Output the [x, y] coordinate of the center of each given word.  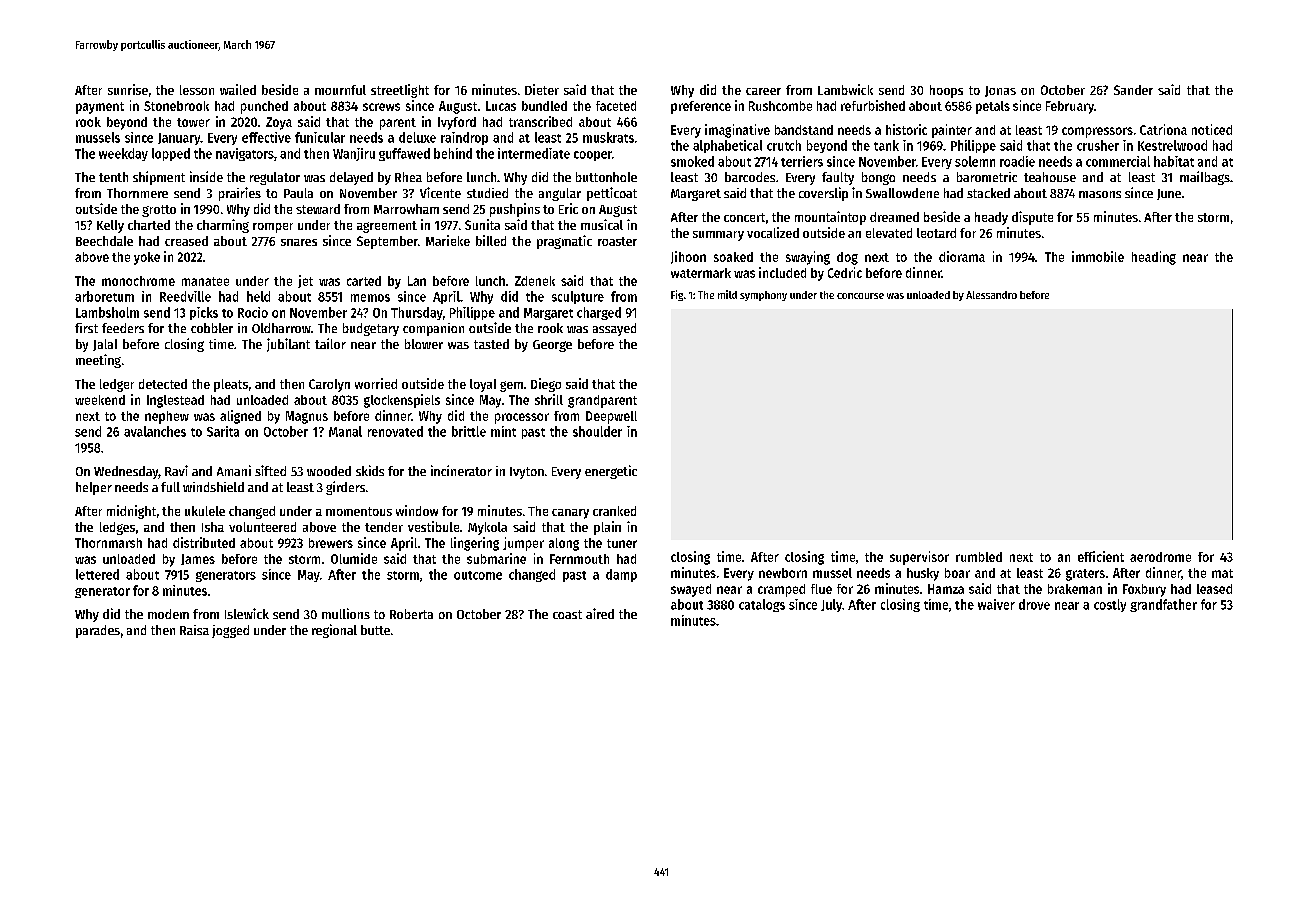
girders [345, 488]
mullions [346, 613]
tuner [622, 543]
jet [305, 281]
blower [424, 344]
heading [1154, 258]
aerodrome [1160, 557]
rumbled [979, 557]
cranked [614, 511]
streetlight [400, 91]
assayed [614, 329]
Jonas [1000, 91]
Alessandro [991, 295]
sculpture [578, 297]
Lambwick [845, 89]
